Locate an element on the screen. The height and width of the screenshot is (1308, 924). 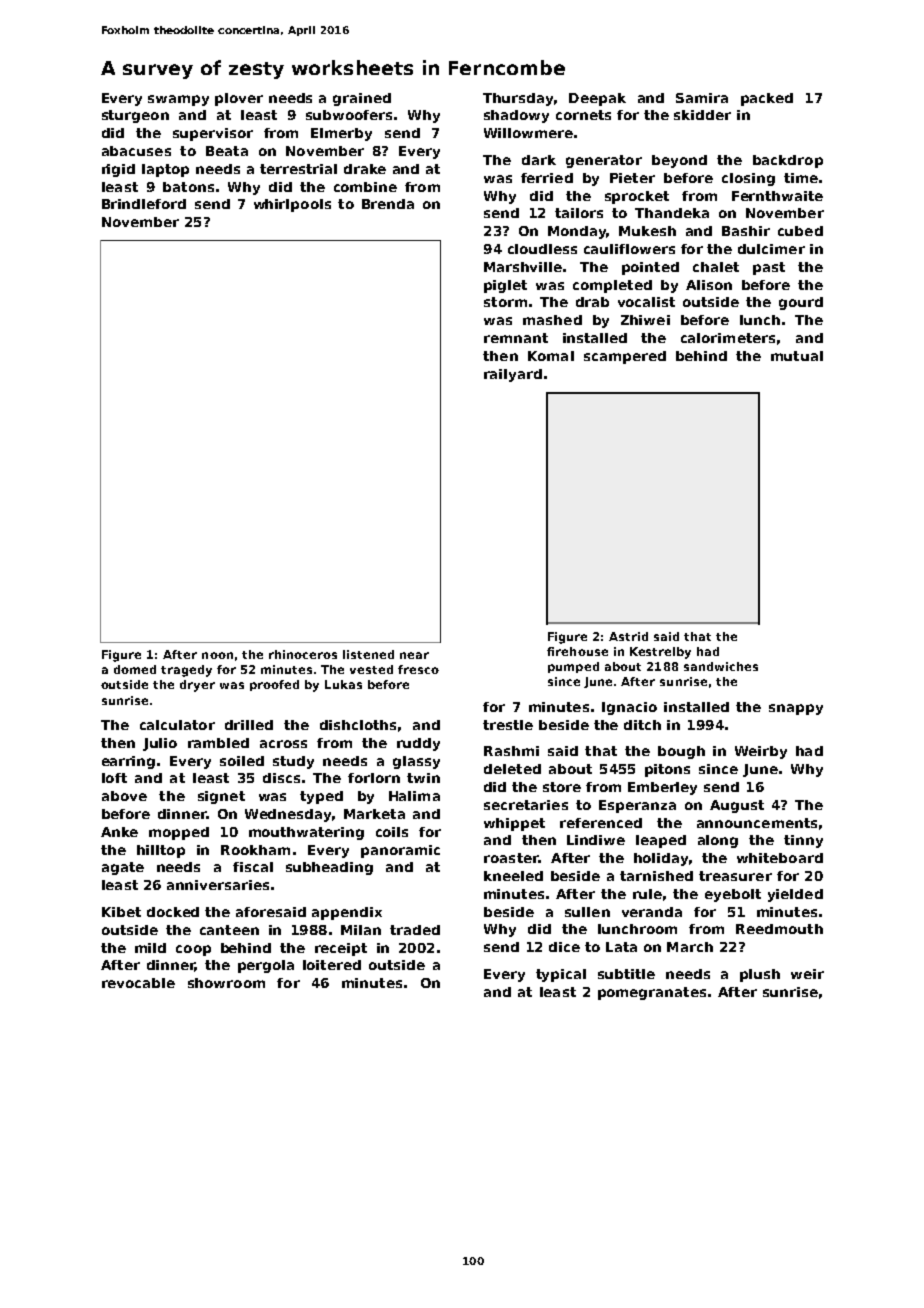
loitered is located at coordinates (332, 965).
